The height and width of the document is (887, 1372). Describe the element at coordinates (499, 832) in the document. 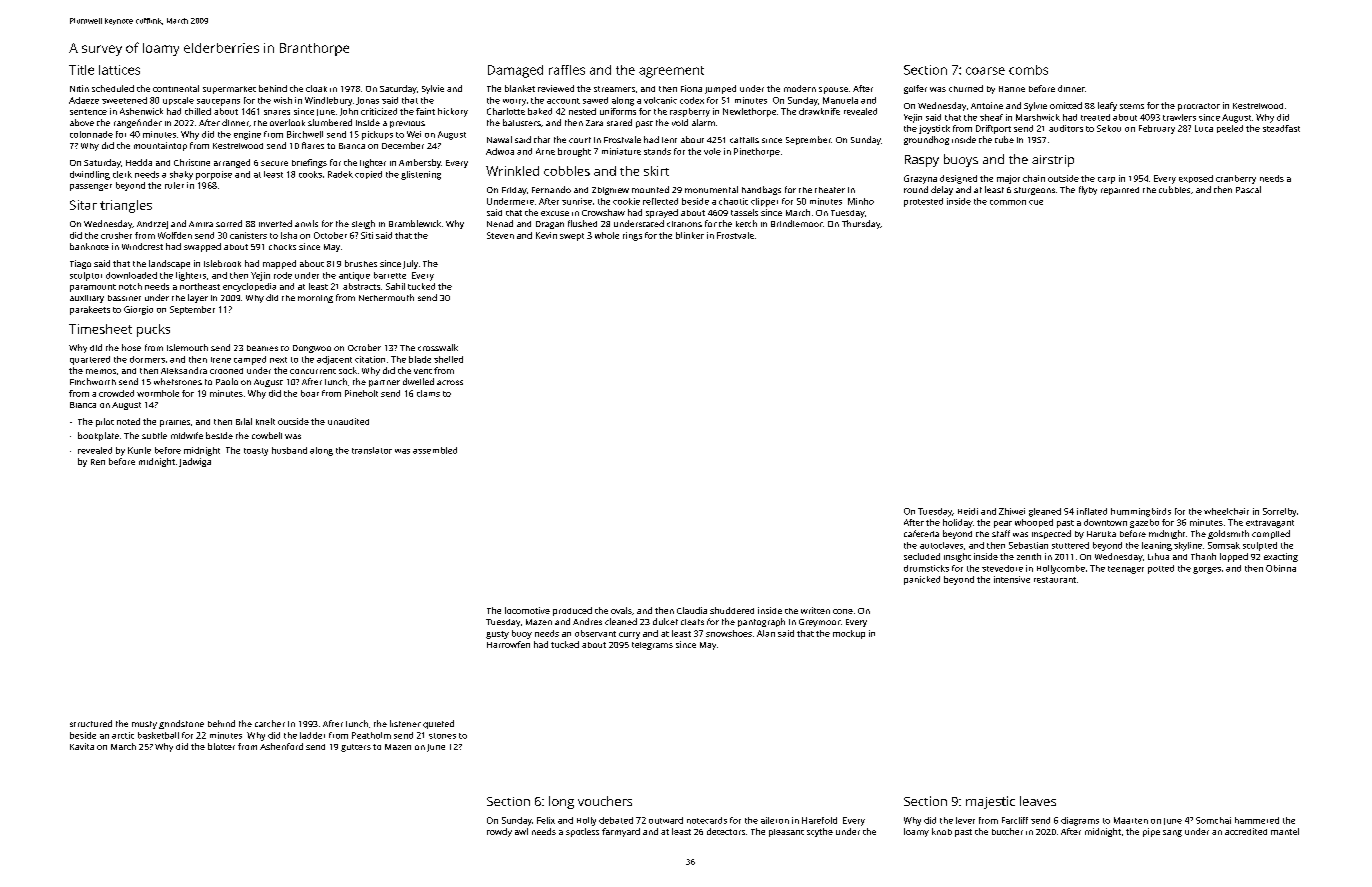

I see `rowdy` at that location.
